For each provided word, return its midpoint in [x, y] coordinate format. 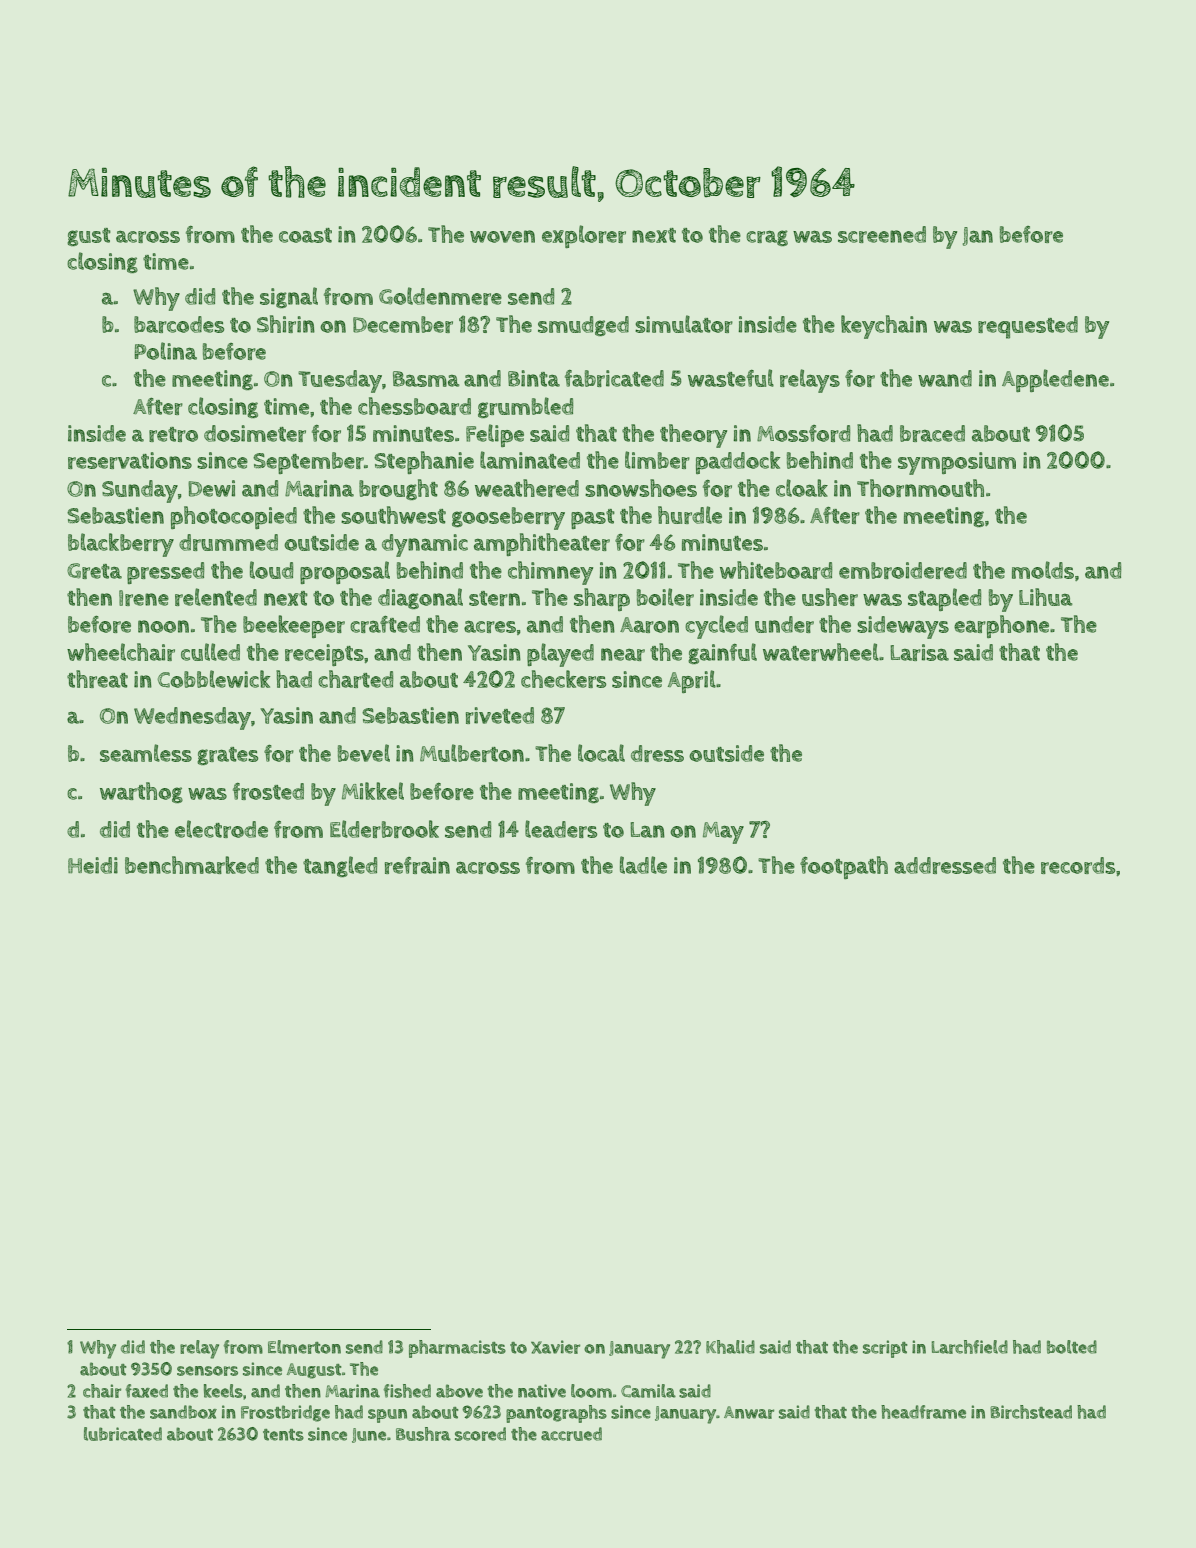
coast [305, 235]
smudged [583, 326]
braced [932, 433]
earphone [1001, 626]
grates [227, 756]
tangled [340, 866]
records [1078, 865]
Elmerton [304, 1347]
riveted [500, 715]
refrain [417, 865]
